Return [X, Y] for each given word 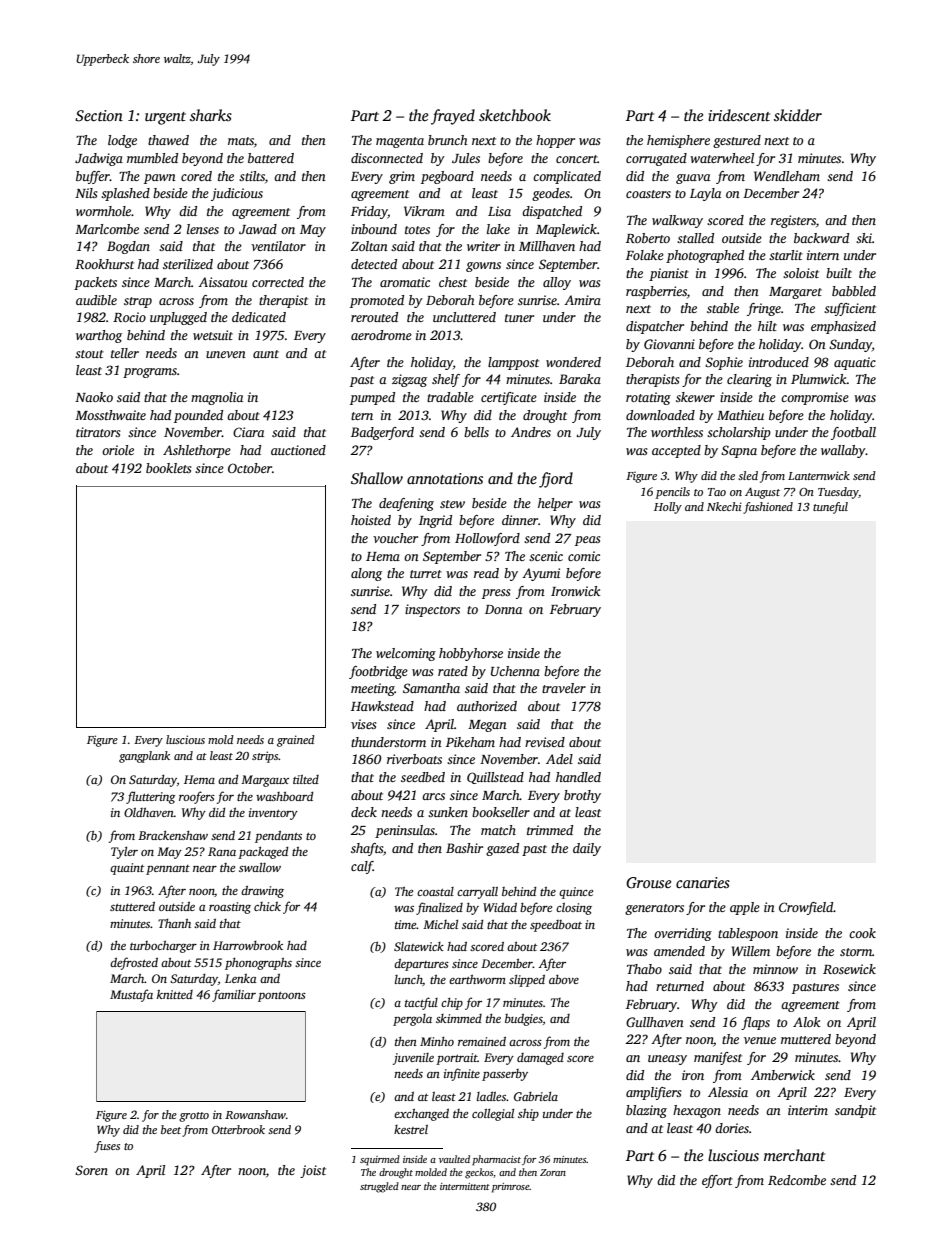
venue [760, 1040]
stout [89, 354]
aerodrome [381, 335]
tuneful [830, 508]
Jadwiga [99, 159]
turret [426, 574]
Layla [705, 194]
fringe [764, 309]
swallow [260, 867]
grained [296, 741]
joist [313, 1171]
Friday [369, 212]
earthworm [477, 979]
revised [545, 742]
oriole [118, 450]
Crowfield [806, 908]
